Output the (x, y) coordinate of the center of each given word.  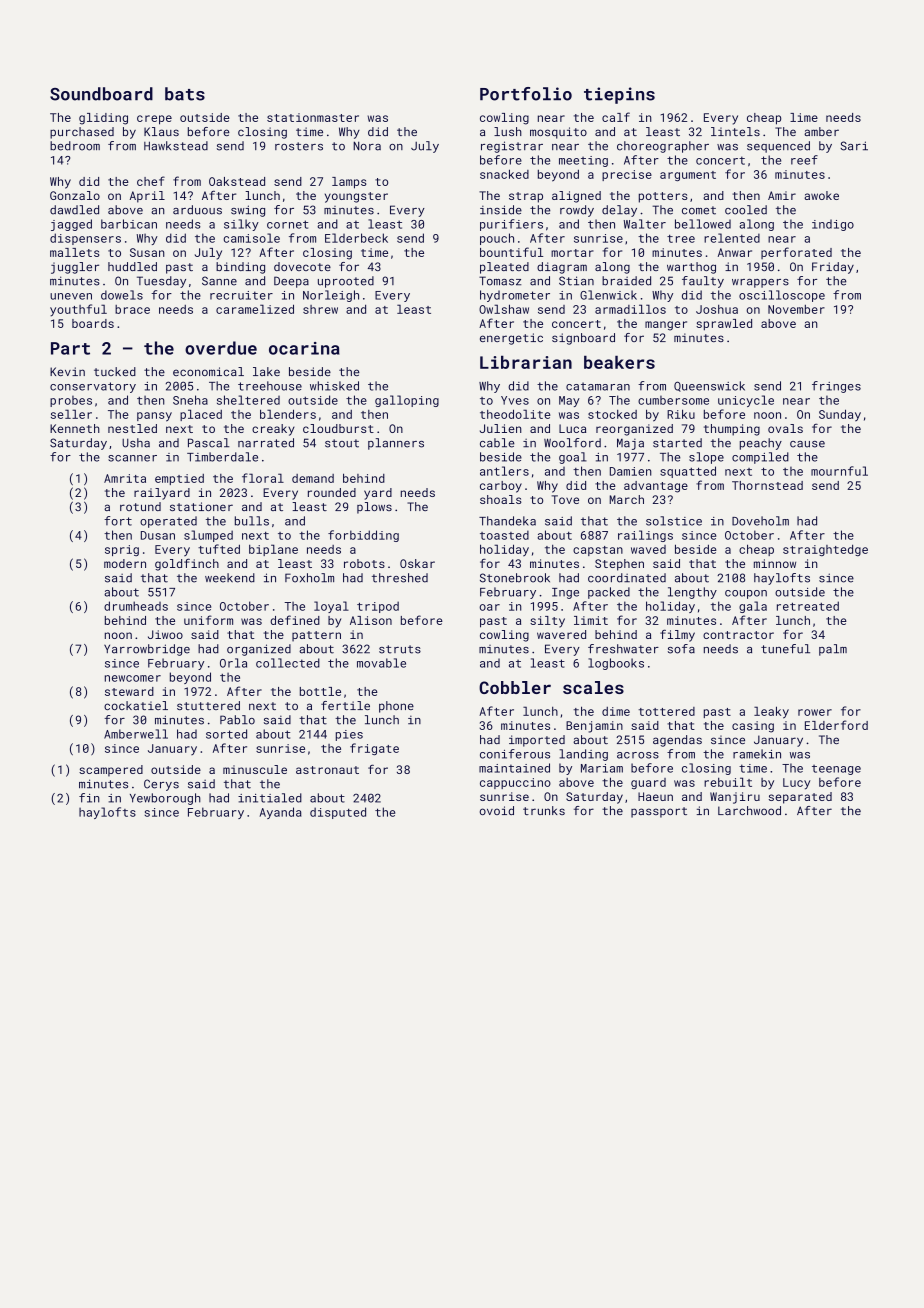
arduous (197, 210)
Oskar (417, 563)
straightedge (825, 550)
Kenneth (75, 428)
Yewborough (165, 799)
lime (804, 117)
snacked (504, 174)
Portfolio (526, 94)
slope (706, 458)
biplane (273, 550)
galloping (407, 401)
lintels (735, 131)
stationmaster (313, 117)
